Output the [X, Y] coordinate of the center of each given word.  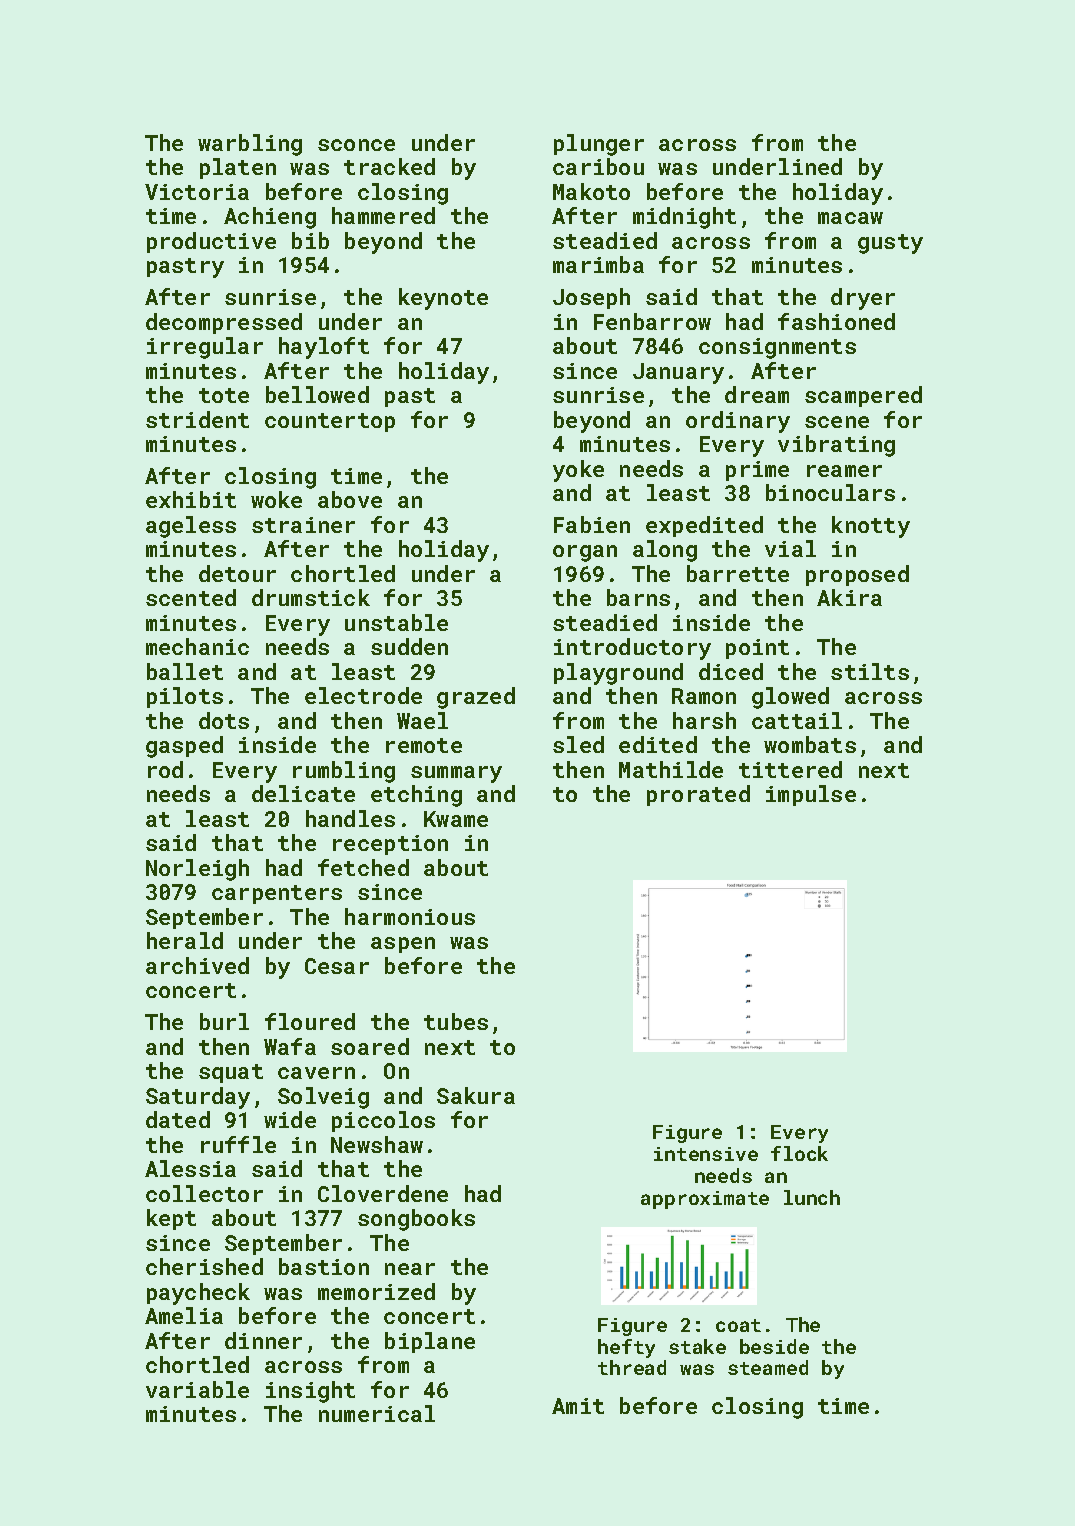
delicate [303, 793]
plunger [599, 145]
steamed [768, 1367]
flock [799, 1153]
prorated [698, 795]
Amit [578, 1406]
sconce [356, 145]
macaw [850, 218]
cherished [204, 1266]
